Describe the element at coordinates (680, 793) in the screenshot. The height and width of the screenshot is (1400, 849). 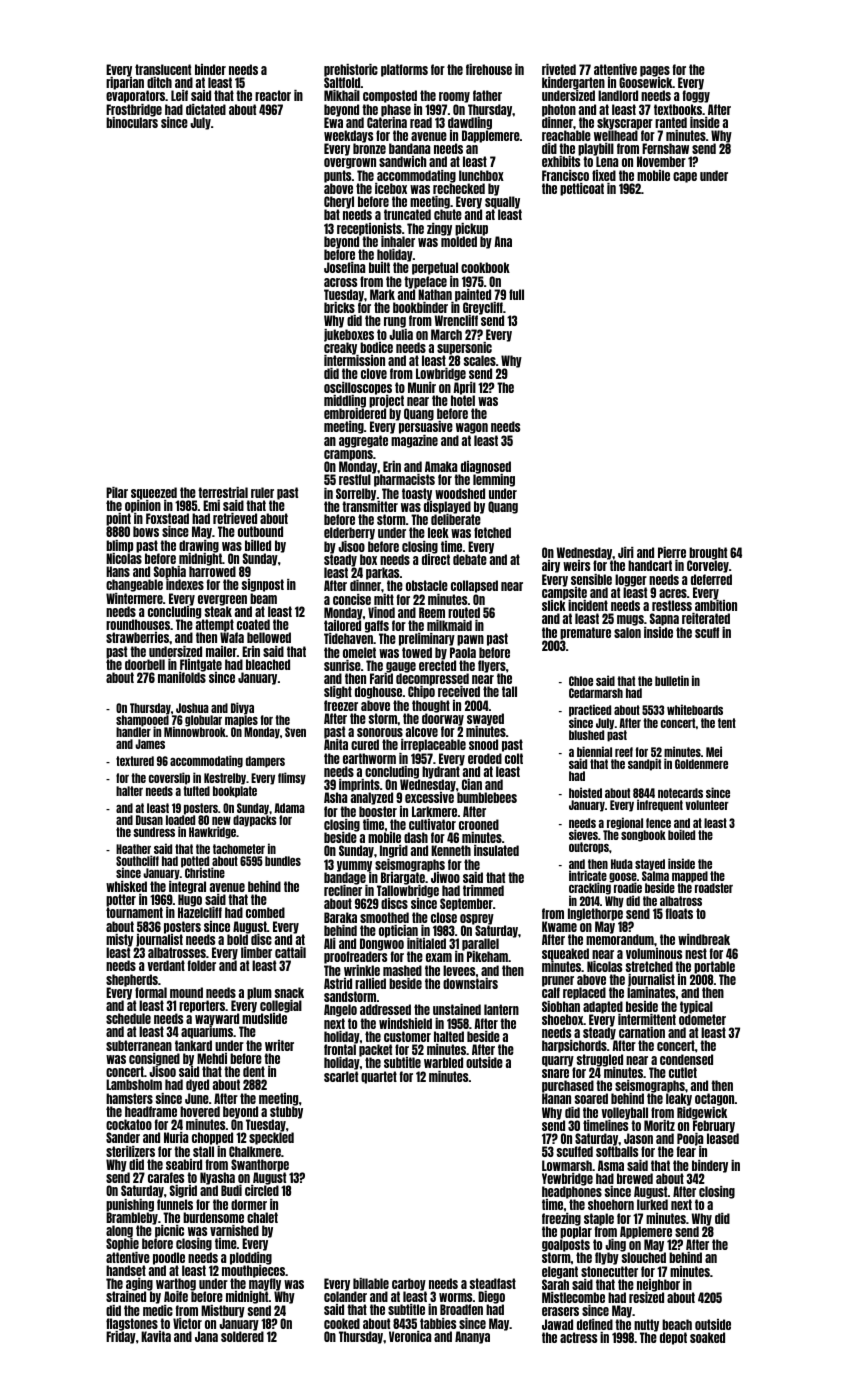
I see `notecards` at that location.
